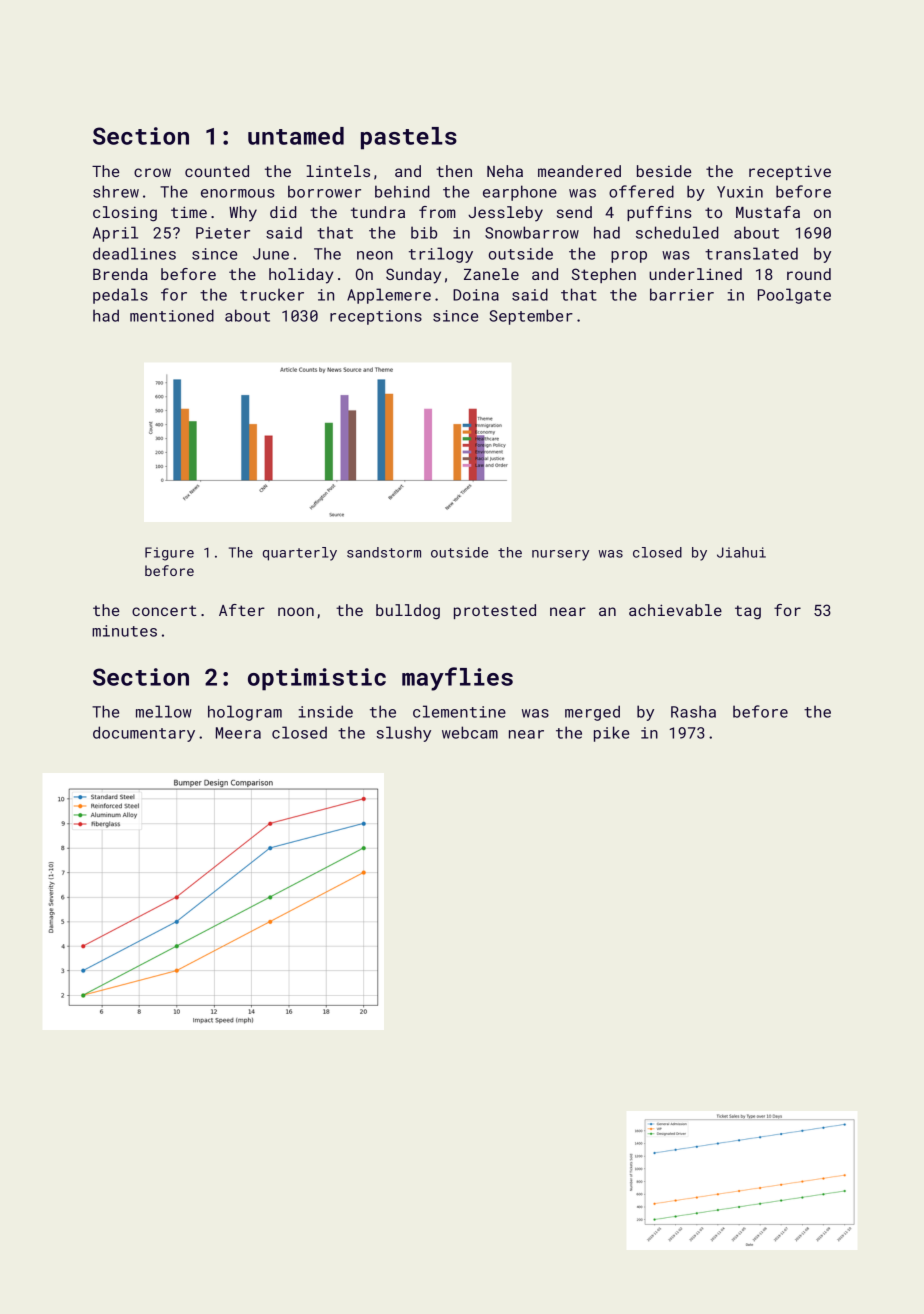 The image size is (924, 1314). Describe the element at coordinates (604, 275) in the screenshot. I see `Stephen` at that location.
